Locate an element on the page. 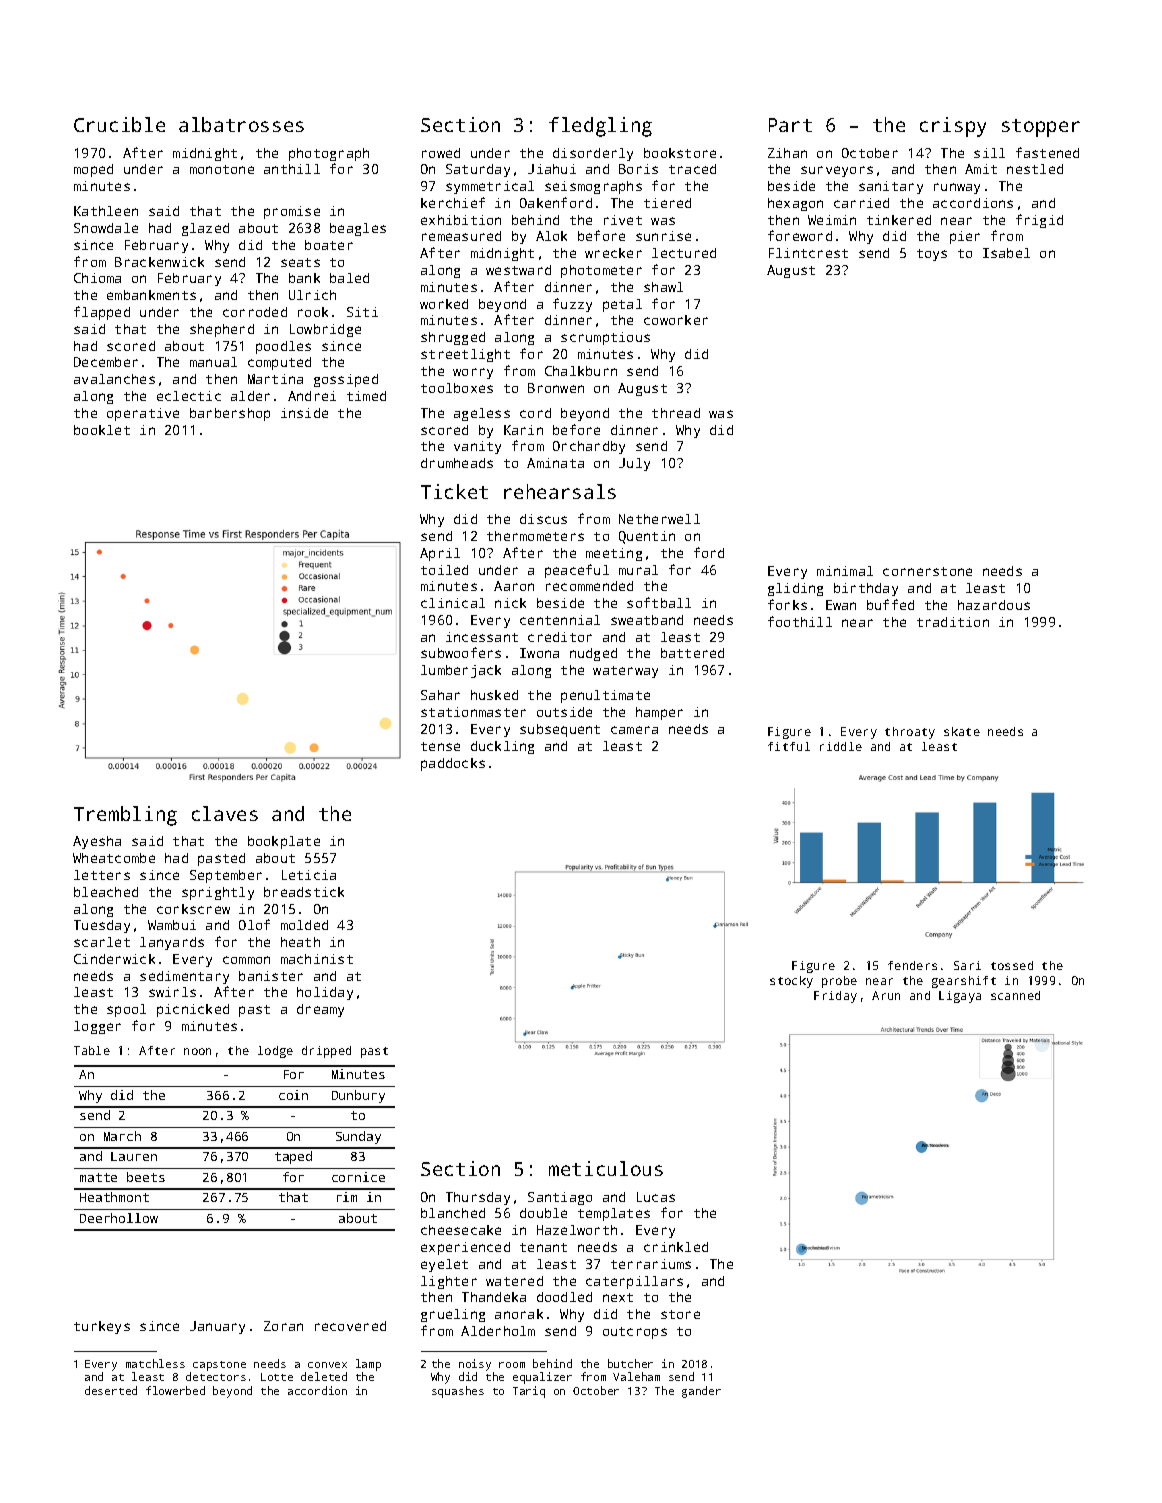  Part is located at coordinates (790, 125).
